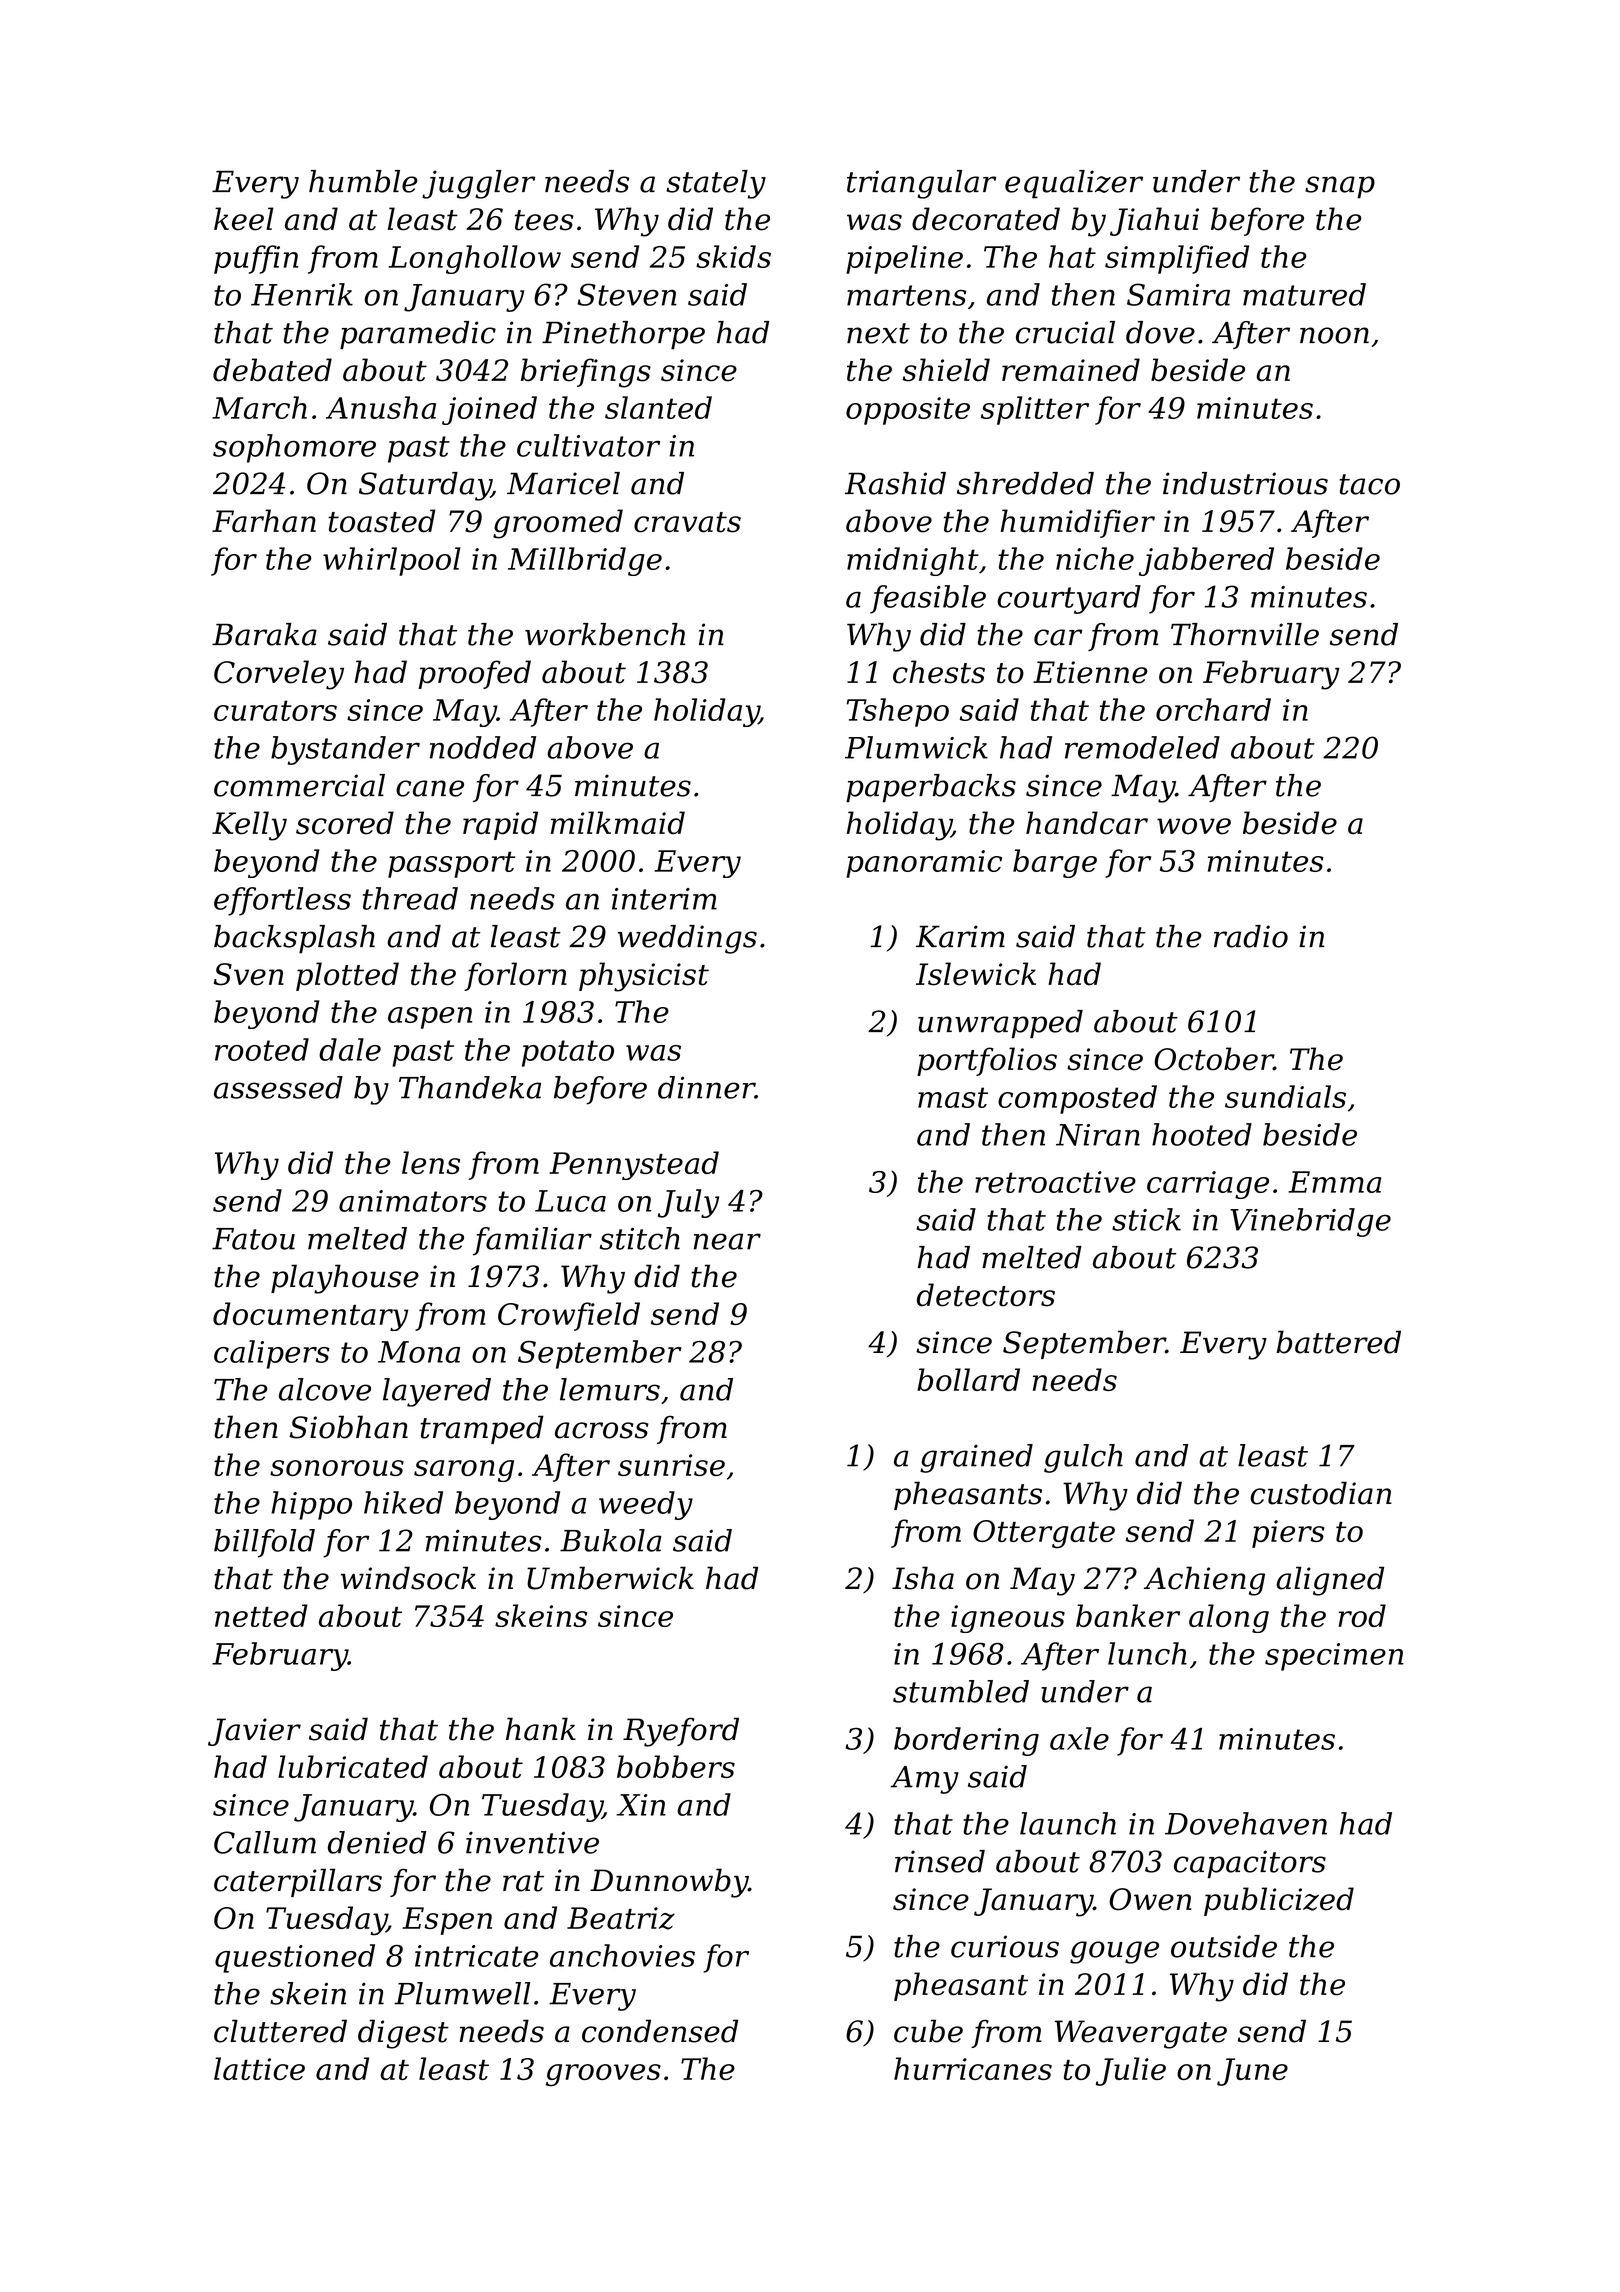 This page has width=1620, height=2292. I want to click on Javier, so click(254, 1732).
